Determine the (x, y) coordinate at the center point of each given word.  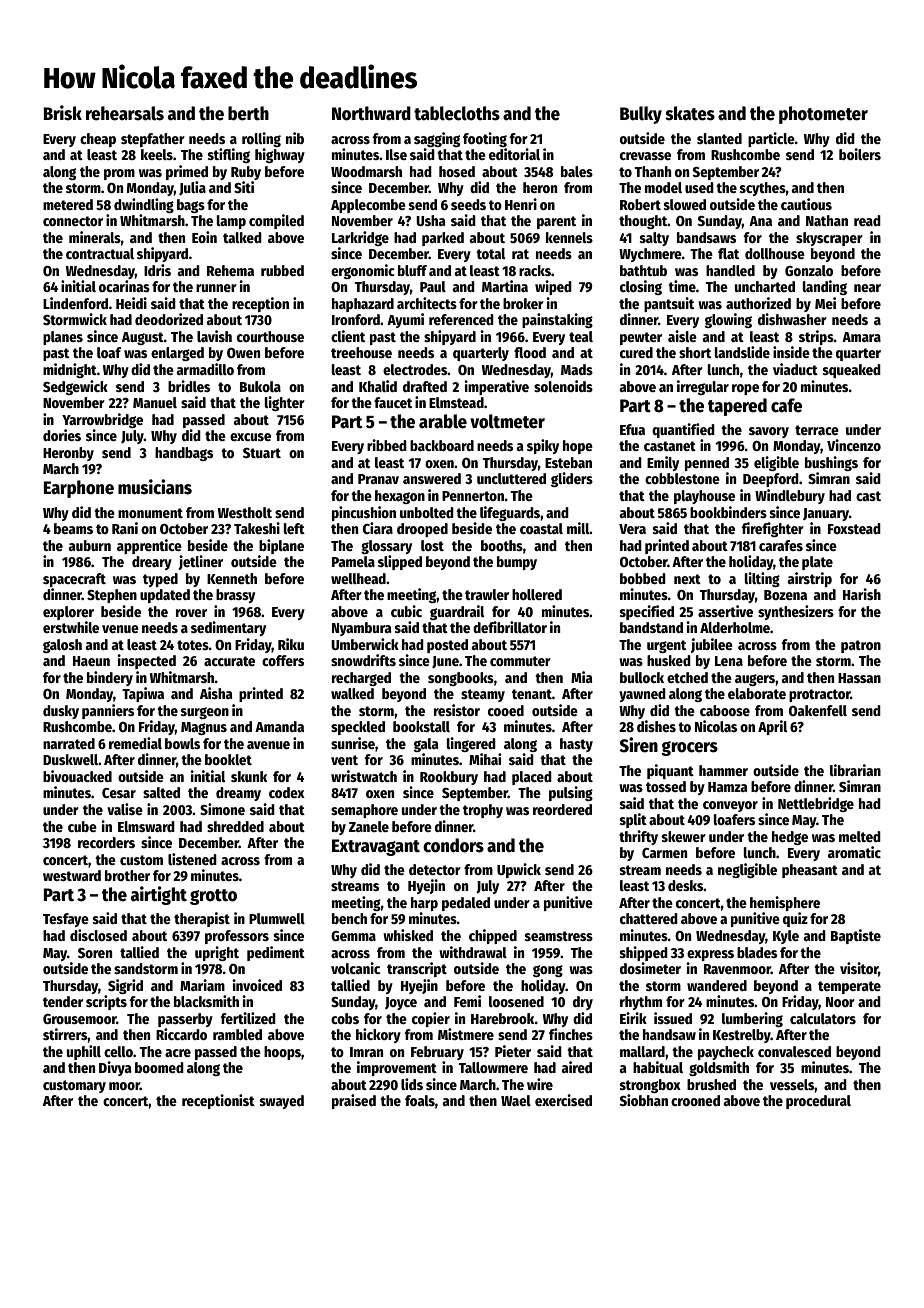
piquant (670, 771)
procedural (818, 1102)
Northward (371, 113)
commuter (520, 661)
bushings (831, 463)
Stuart (262, 453)
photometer (823, 115)
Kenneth (232, 578)
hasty (576, 745)
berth (248, 113)
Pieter (513, 1051)
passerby (185, 1020)
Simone (222, 809)
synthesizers (796, 612)
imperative (497, 387)
